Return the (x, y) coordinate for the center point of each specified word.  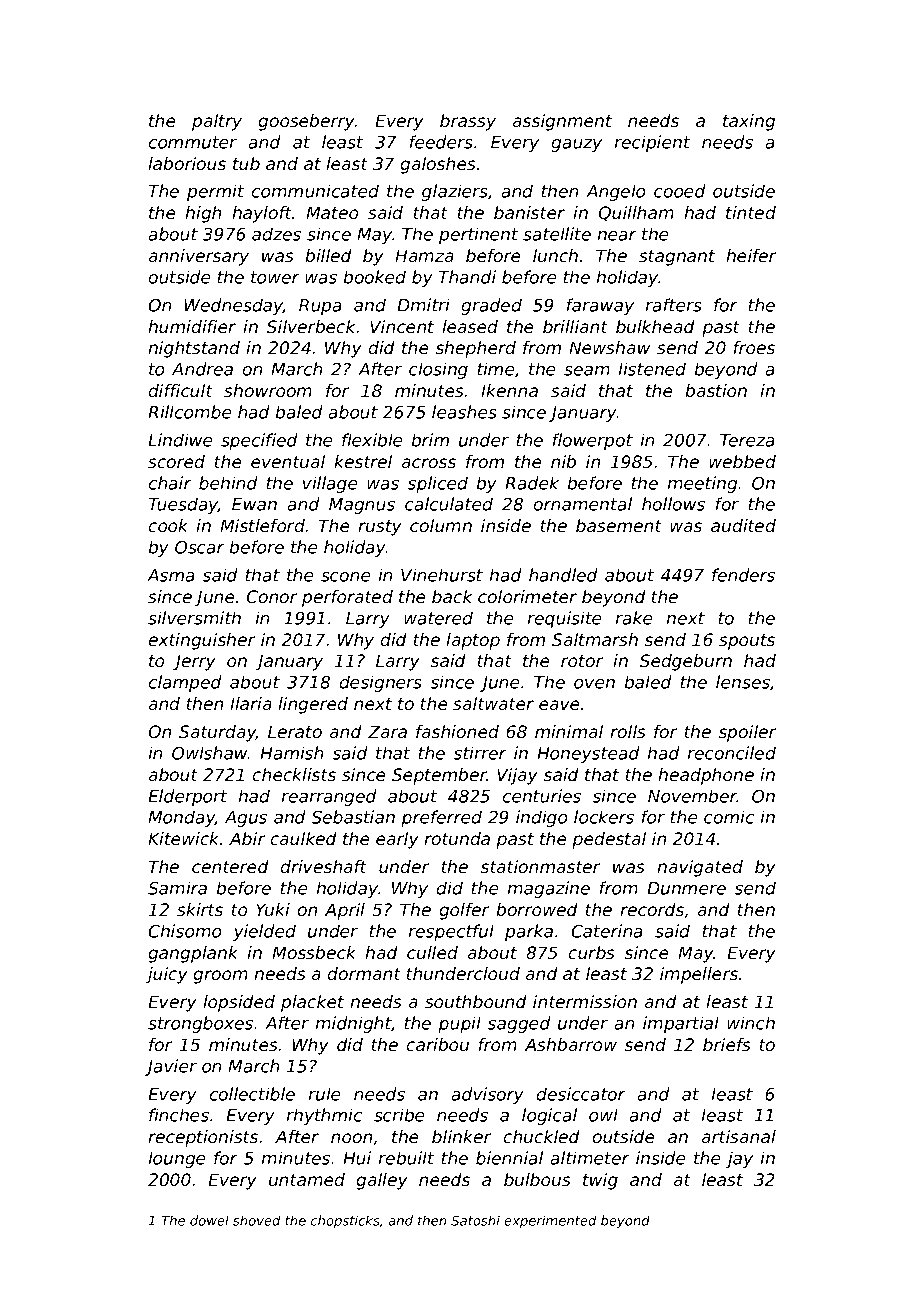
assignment (562, 122)
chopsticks (345, 1221)
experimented (550, 1221)
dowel (209, 1220)
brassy (468, 122)
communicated (315, 191)
